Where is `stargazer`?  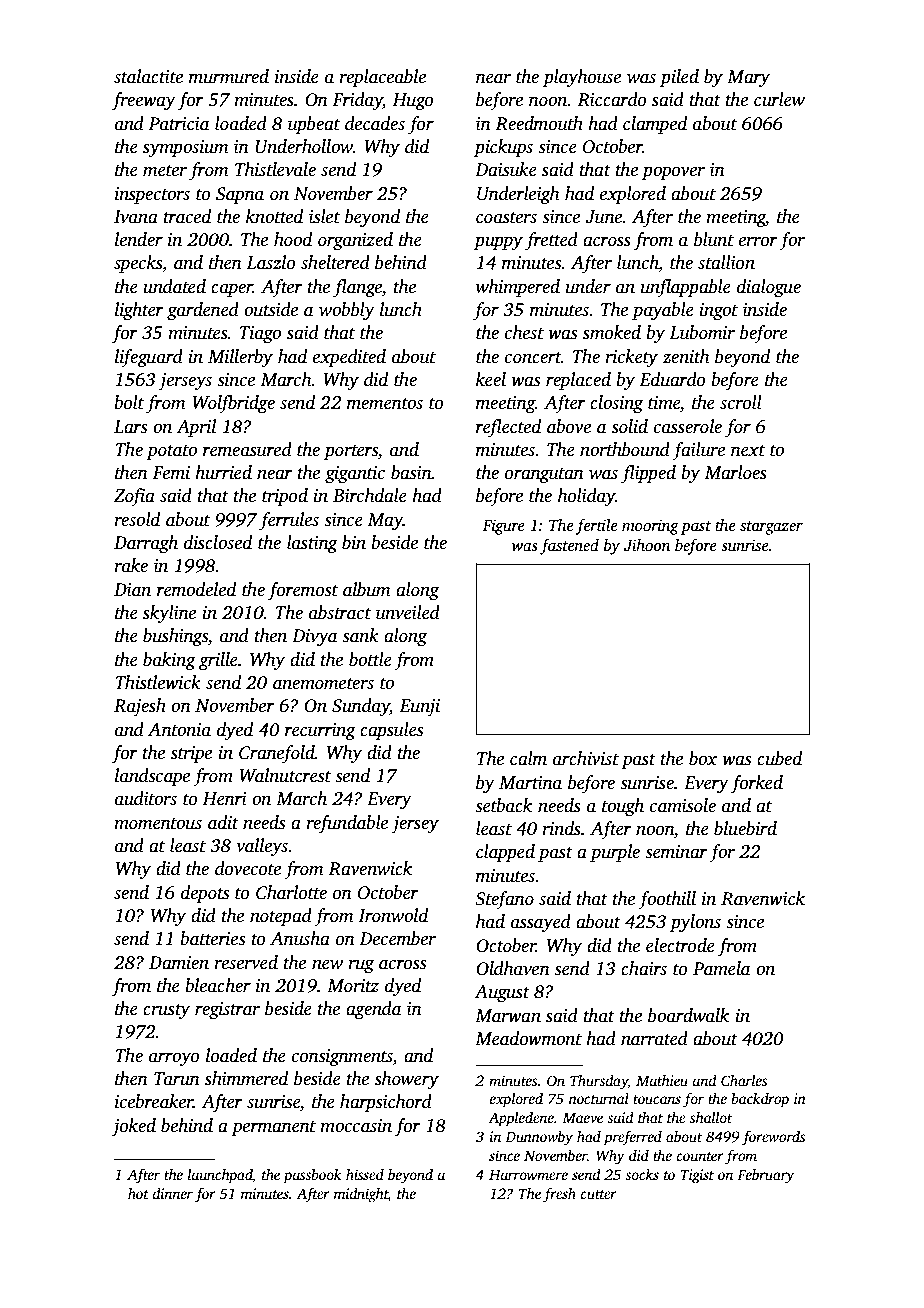 stargazer is located at coordinates (771, 528).
